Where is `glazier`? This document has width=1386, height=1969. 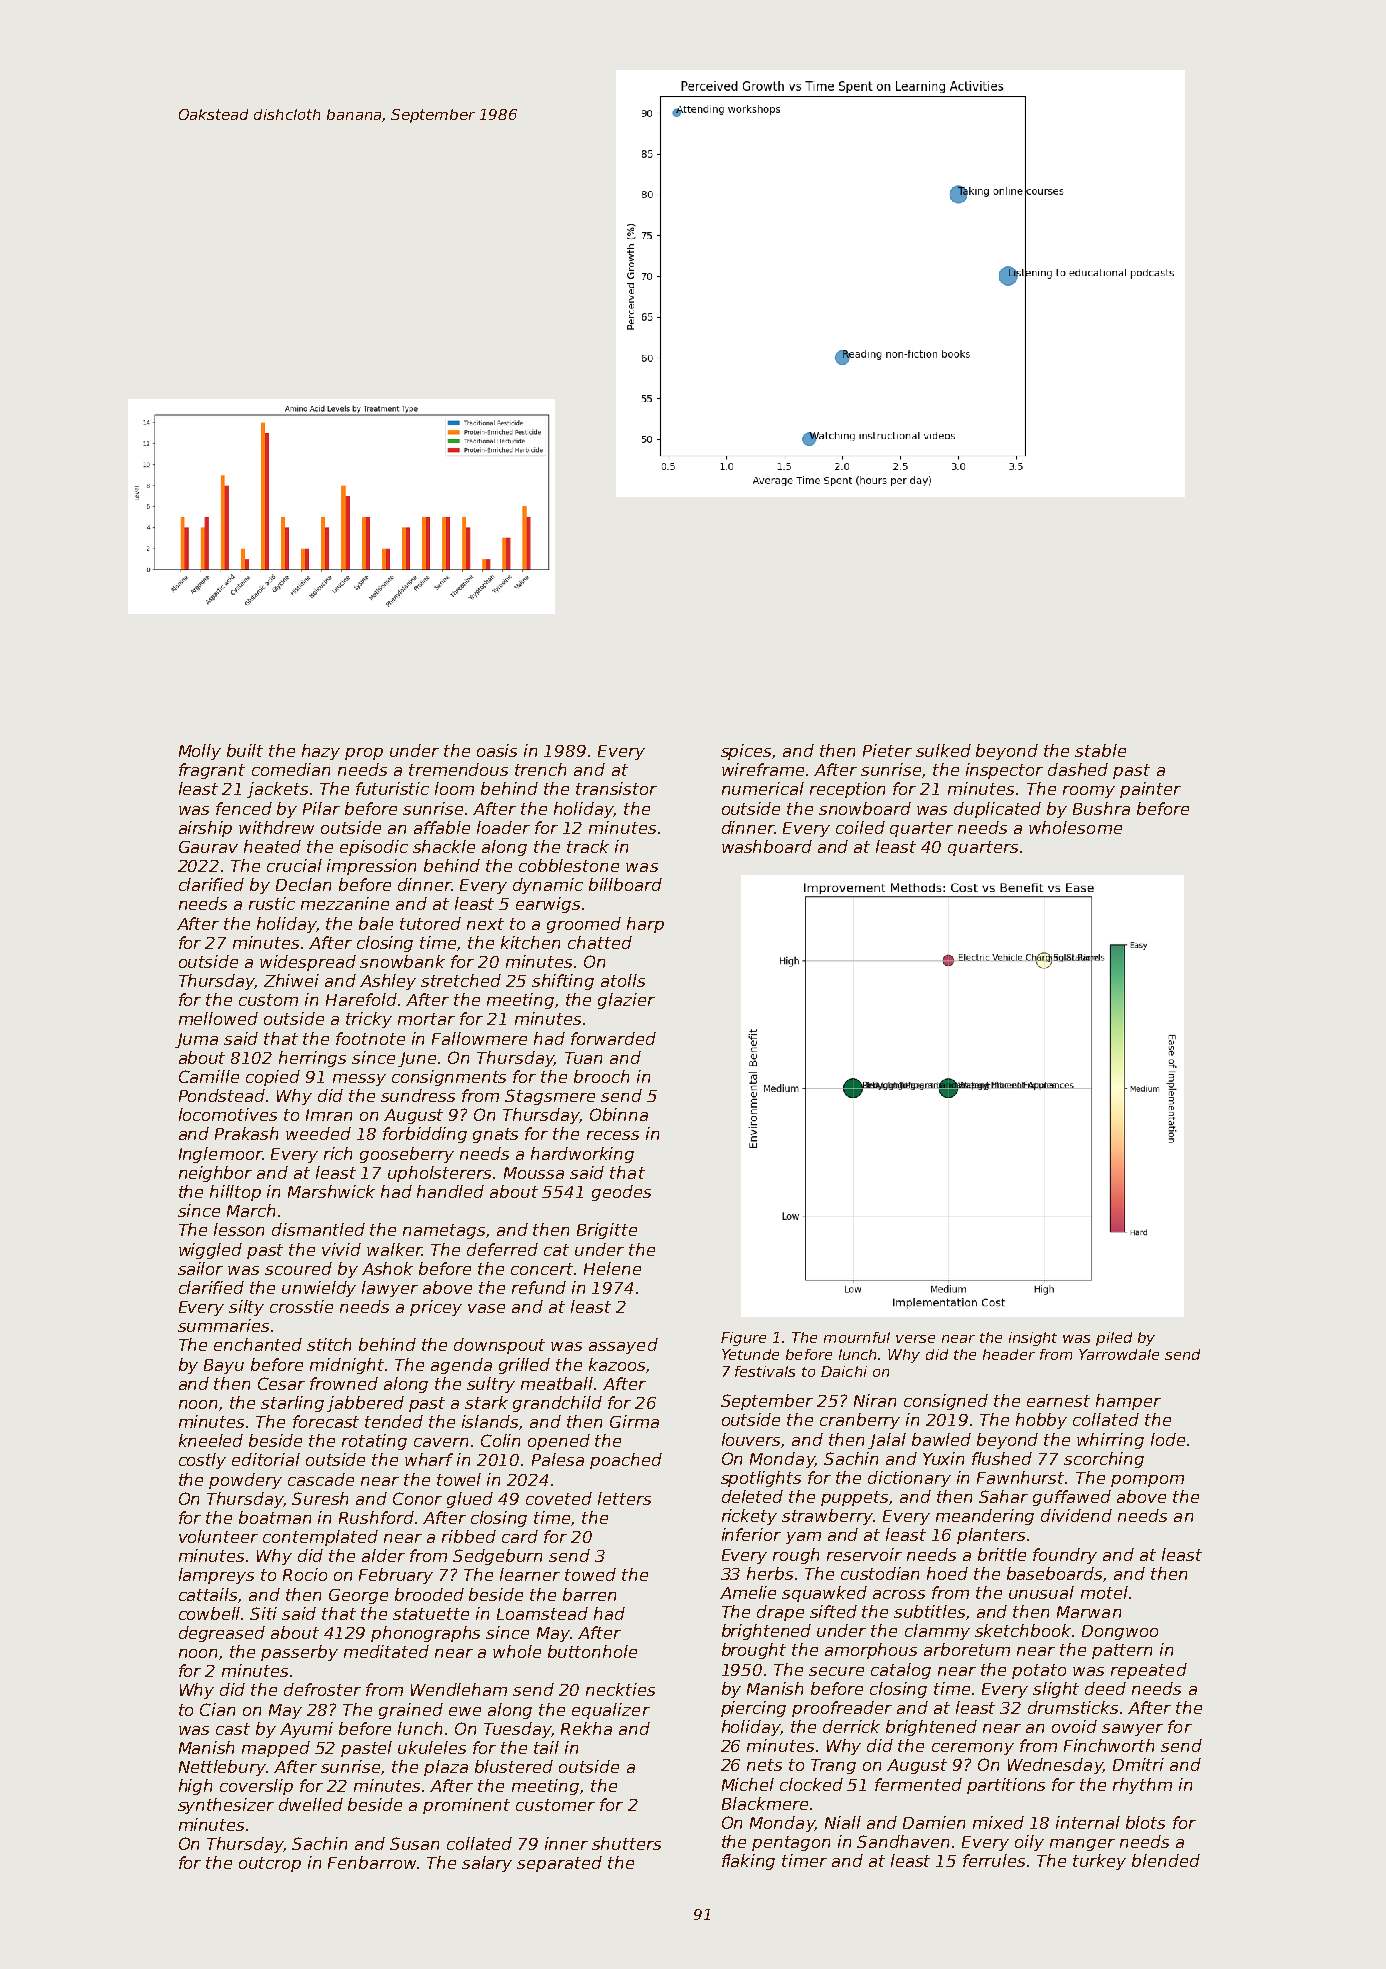
glazier is located at coordinates (626, 1001).
